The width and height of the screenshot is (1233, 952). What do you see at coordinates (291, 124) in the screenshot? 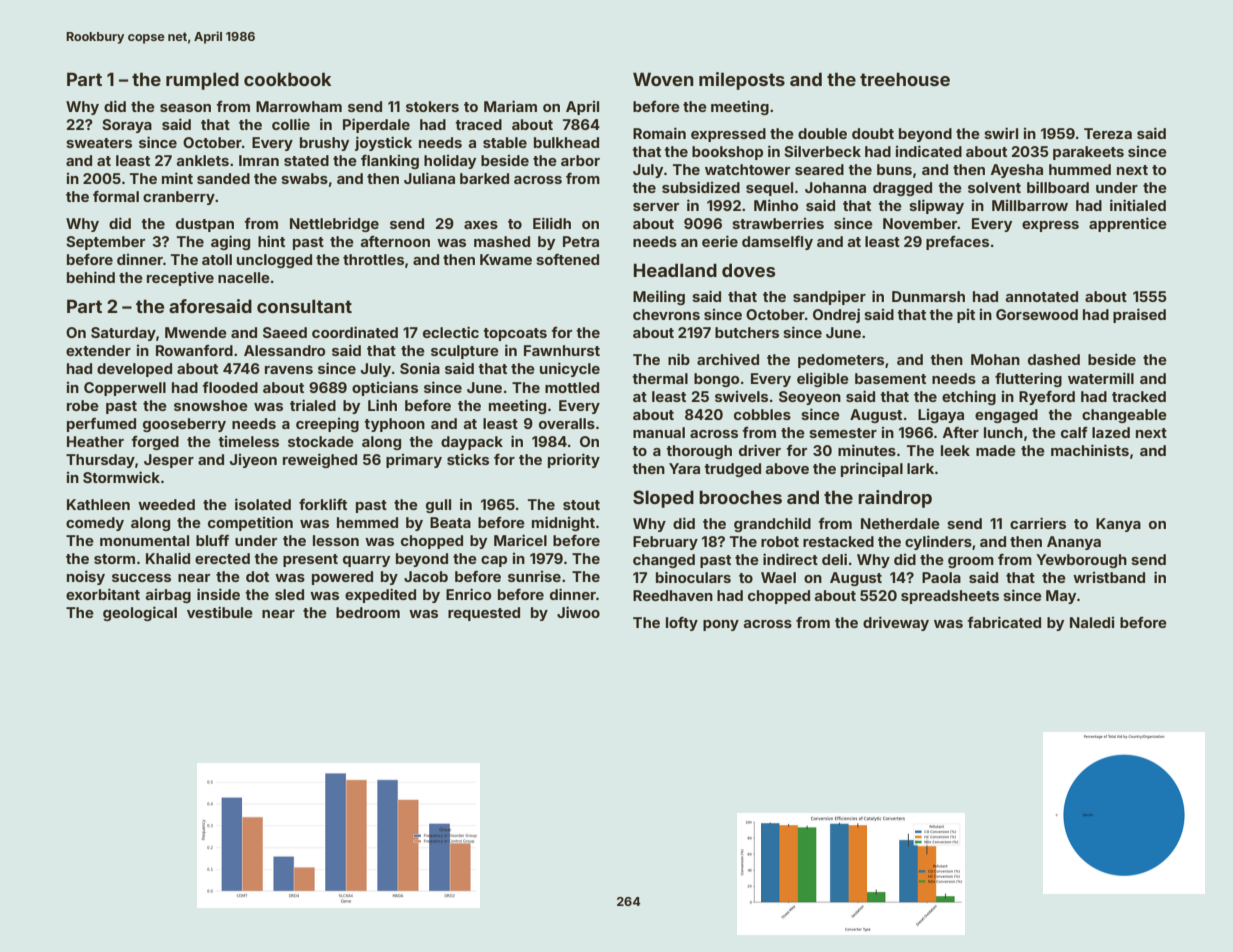
I see `collie` at bounding box center [291, 124].
